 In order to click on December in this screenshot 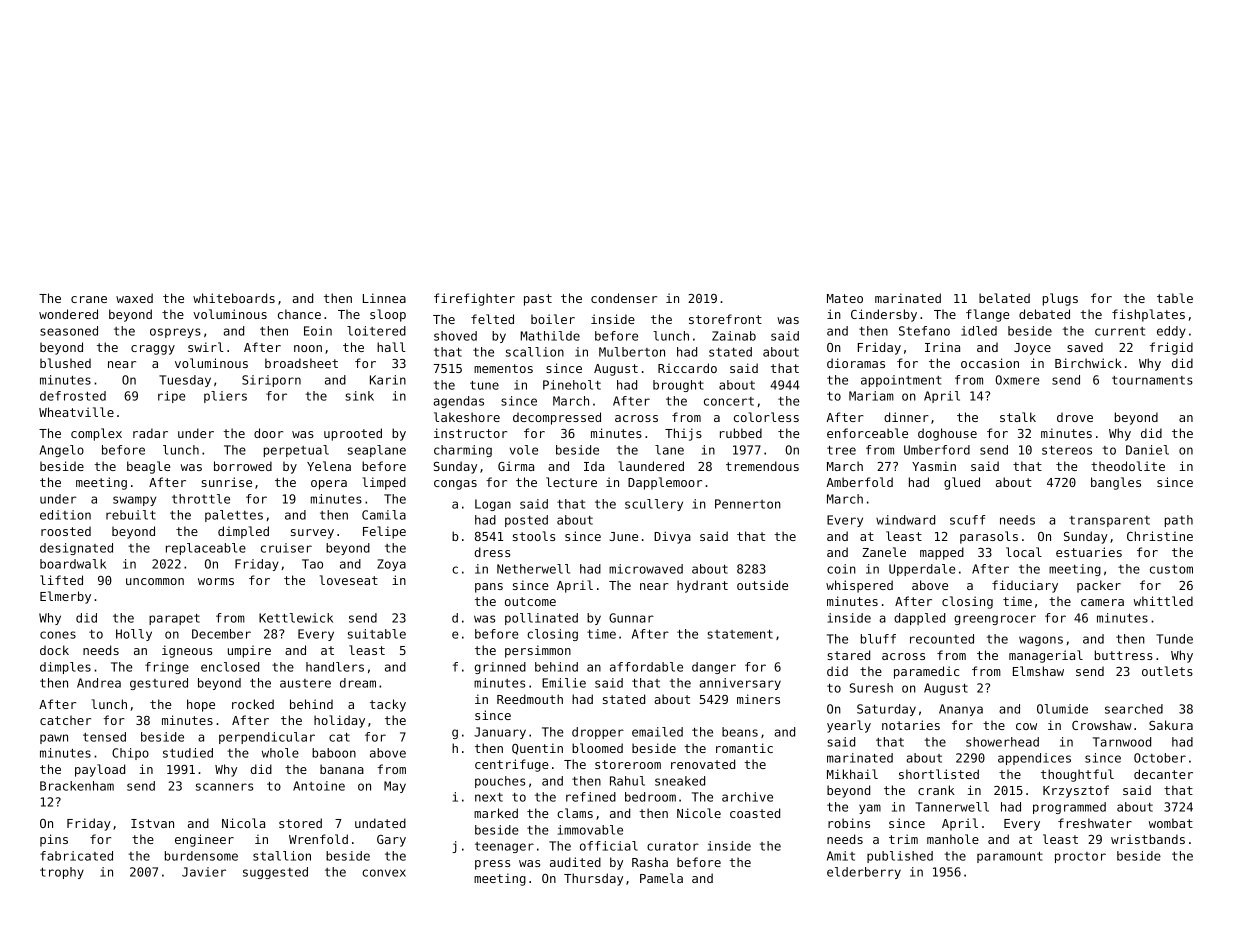, I will do `click(221, 634)`.
